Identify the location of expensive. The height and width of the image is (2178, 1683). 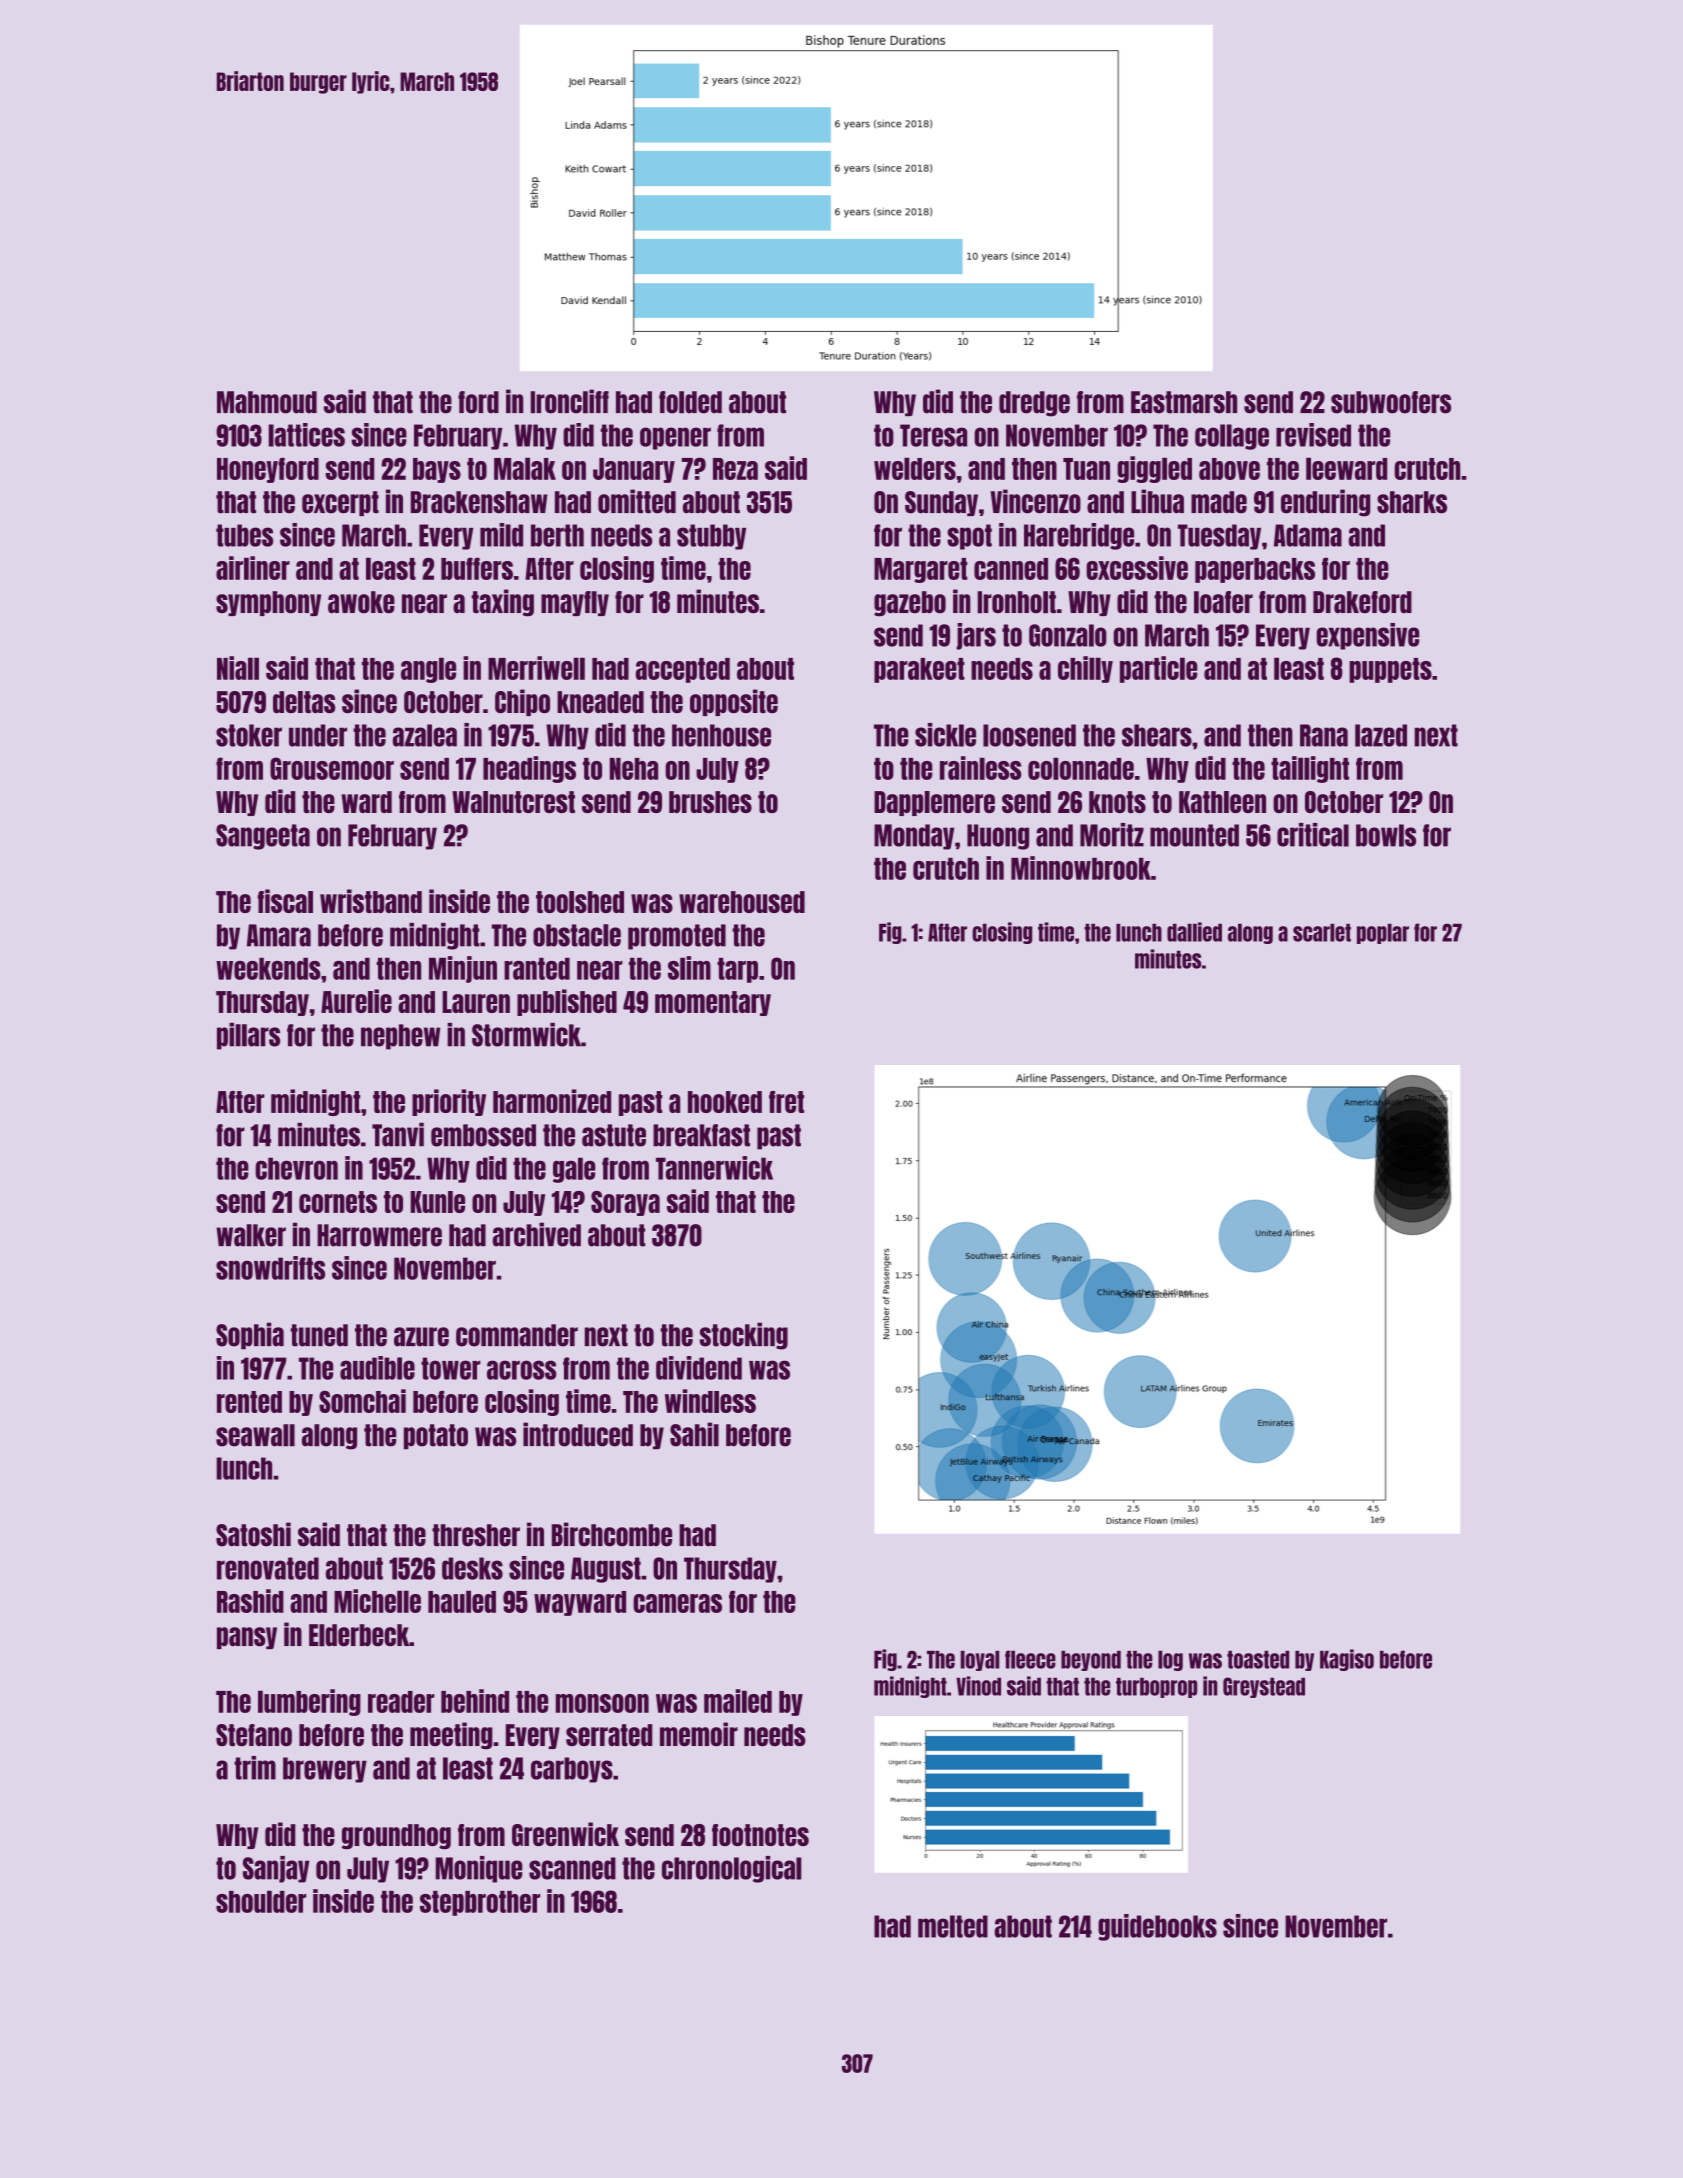
(1368, 636).
